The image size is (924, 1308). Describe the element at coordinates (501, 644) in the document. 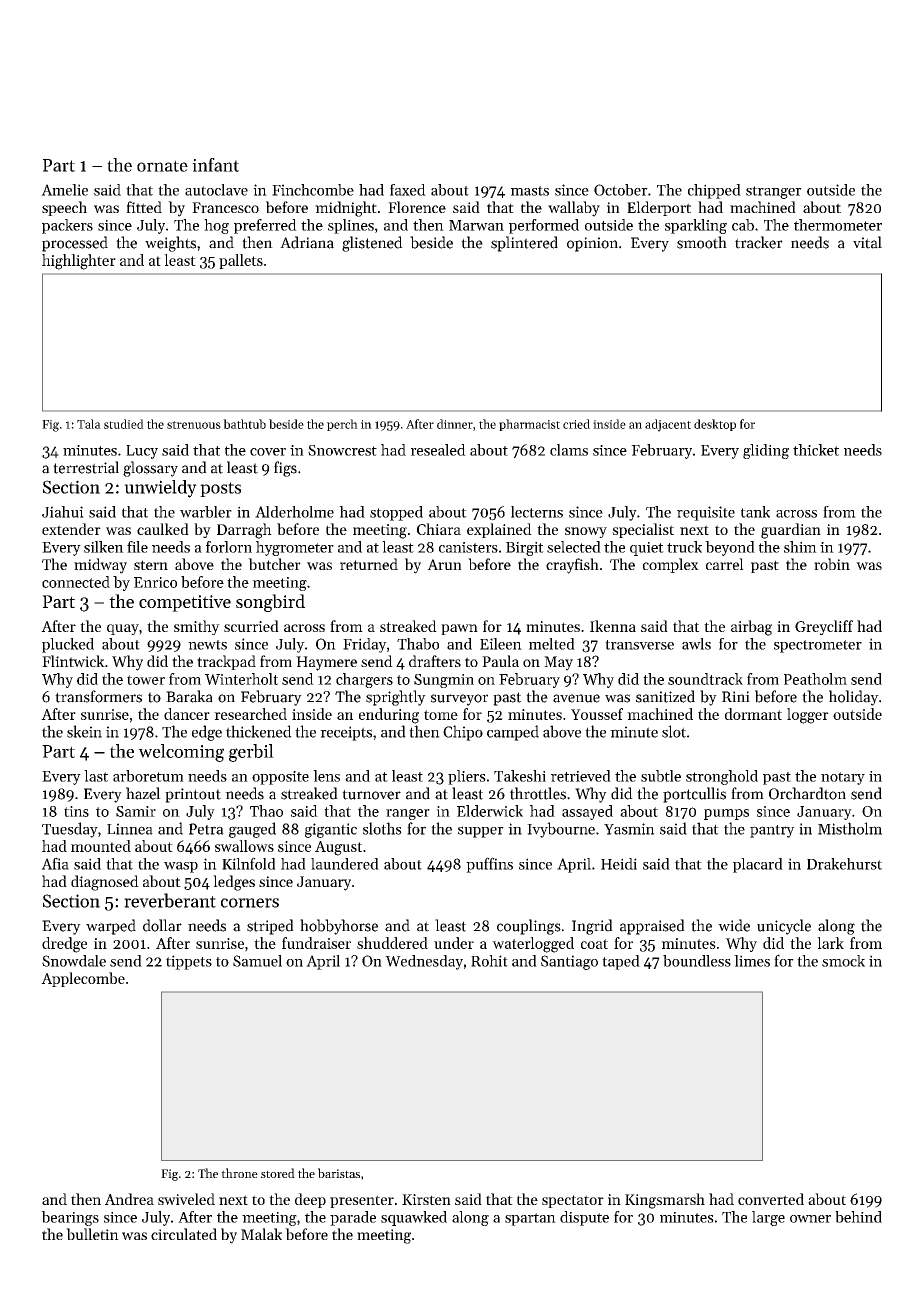

I see `Eileen` at that location.
